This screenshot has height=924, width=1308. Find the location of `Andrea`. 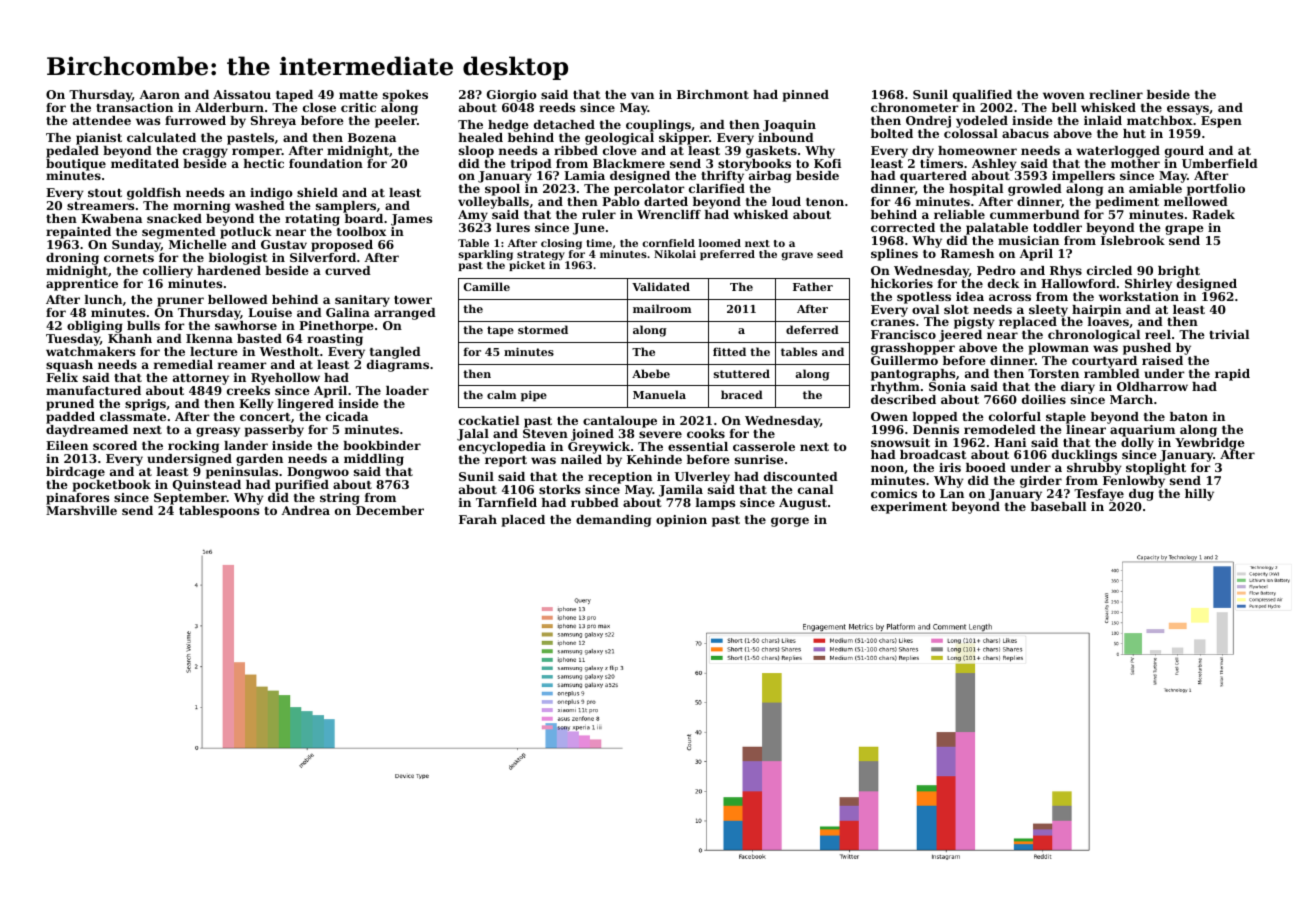

Andrea is located at coordinates (306, 510).
